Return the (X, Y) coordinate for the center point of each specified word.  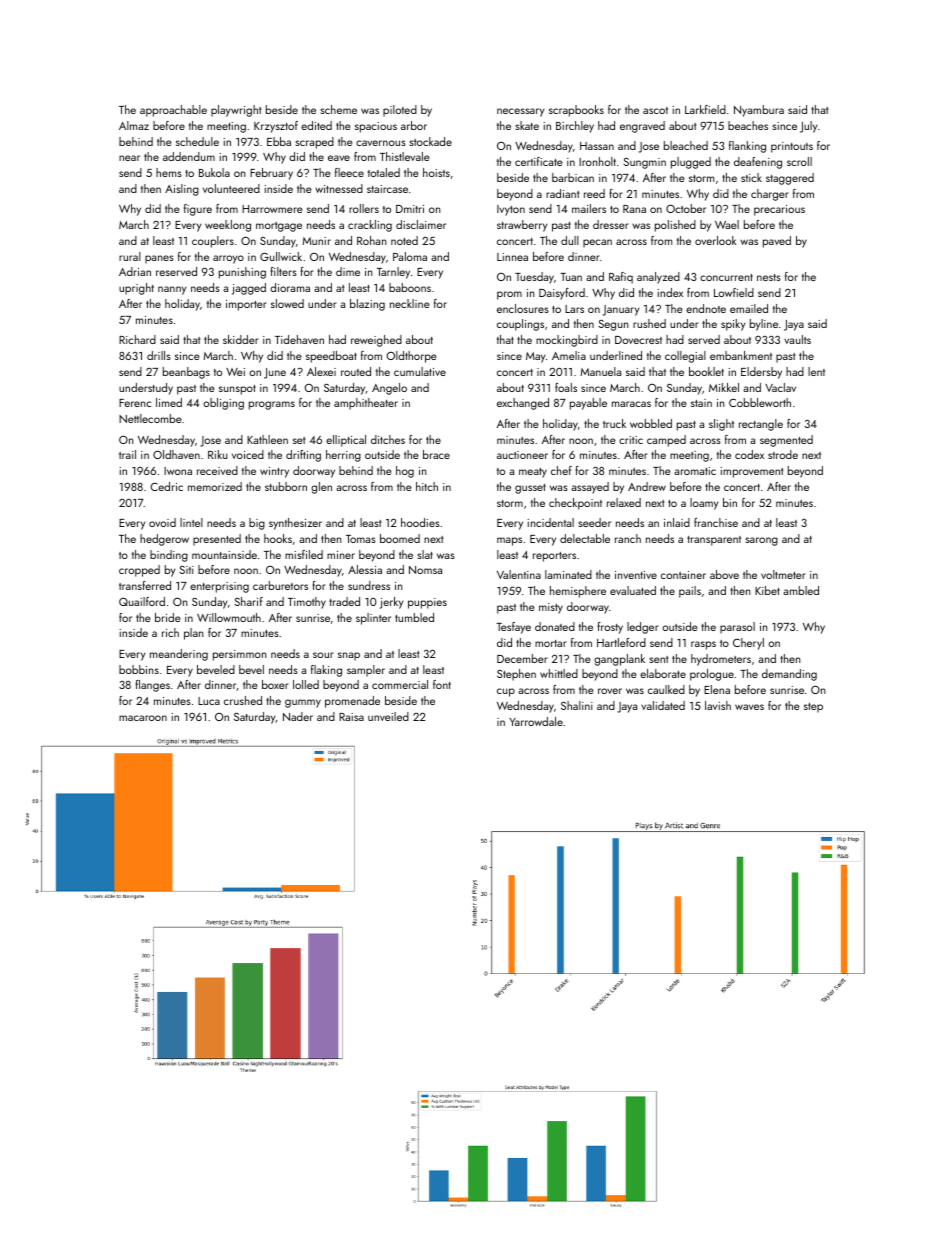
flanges (152, 686)
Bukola (214, 172)
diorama (290, 287)
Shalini (577, 705)
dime (348, 271)
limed (169, 402)
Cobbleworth (760, 402)
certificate (539, 161)
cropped (139, 571)
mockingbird (567, 341)
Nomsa (425, 570)
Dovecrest (638, 340)
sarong (762, 541)
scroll (799, 161)
